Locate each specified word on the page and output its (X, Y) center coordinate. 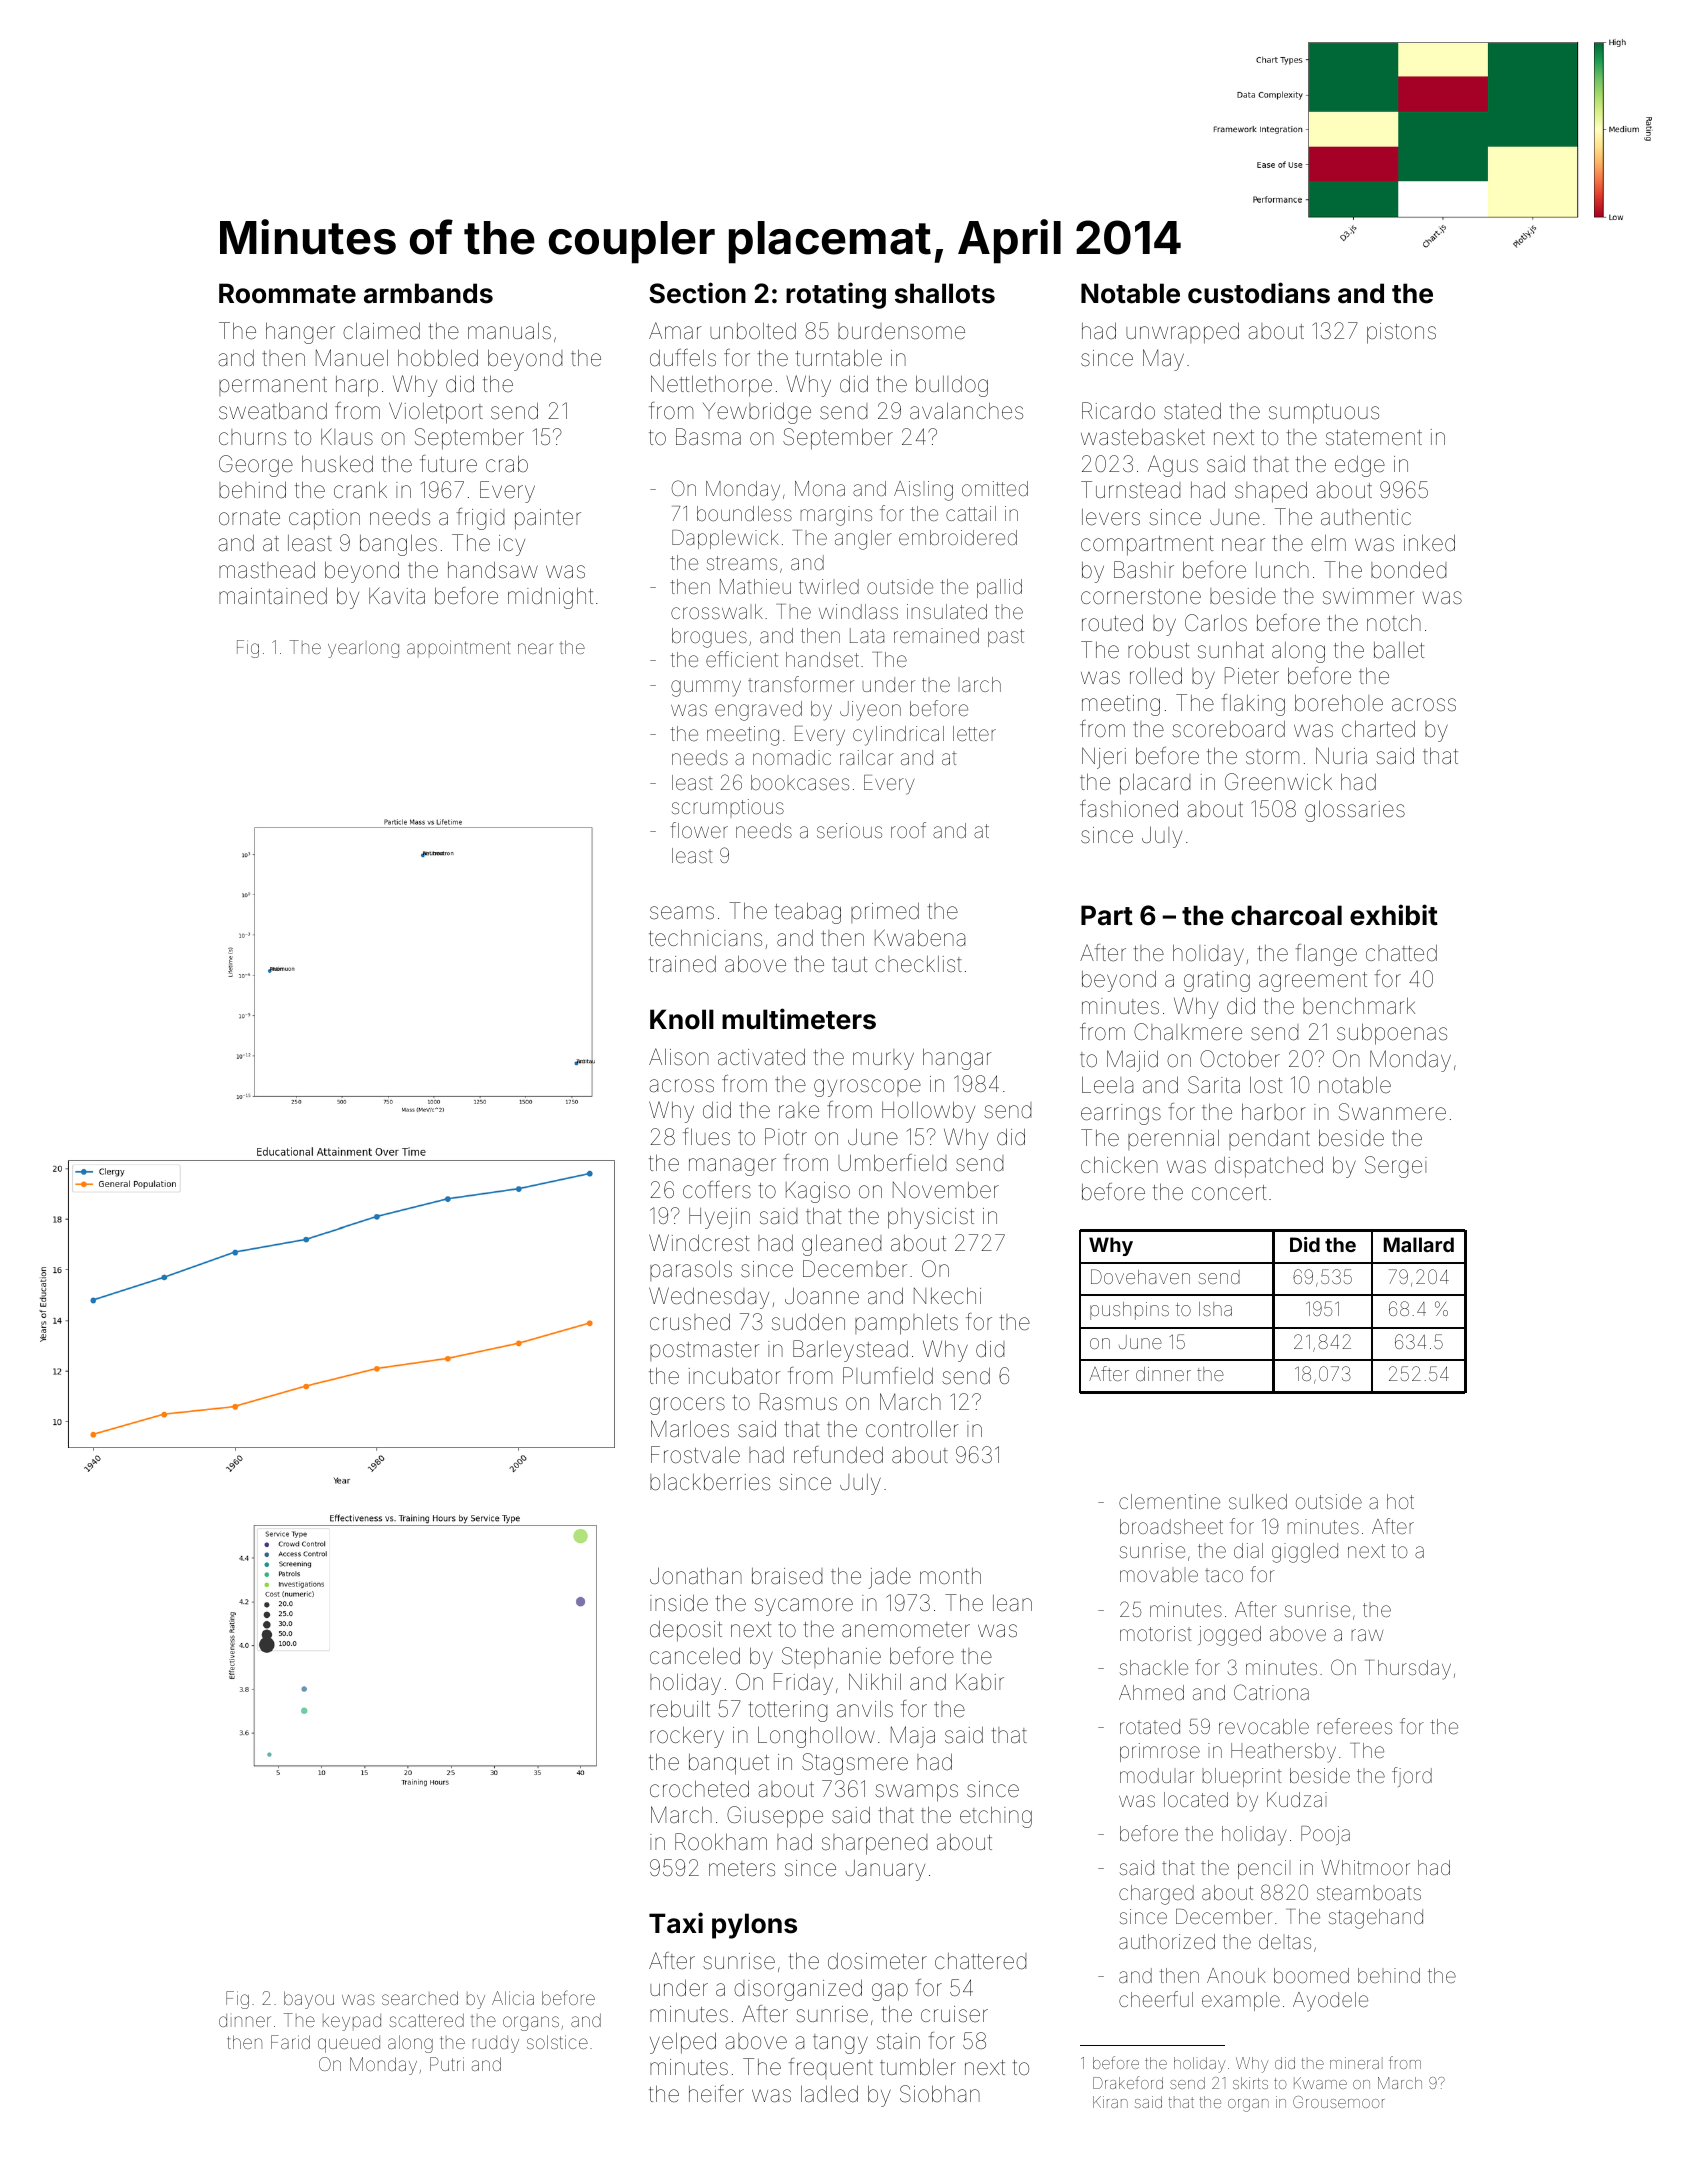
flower (699, 830)
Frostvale (695, 1455)
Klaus (347, 437)
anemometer (906, 1630)
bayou (309, 2000)
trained (682, 964)
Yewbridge (757, 413)
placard (1155, 784)
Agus (1173, 466)
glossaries (1355, 811)
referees (1355, 1726)
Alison (679, 1057)
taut (849, 965)
